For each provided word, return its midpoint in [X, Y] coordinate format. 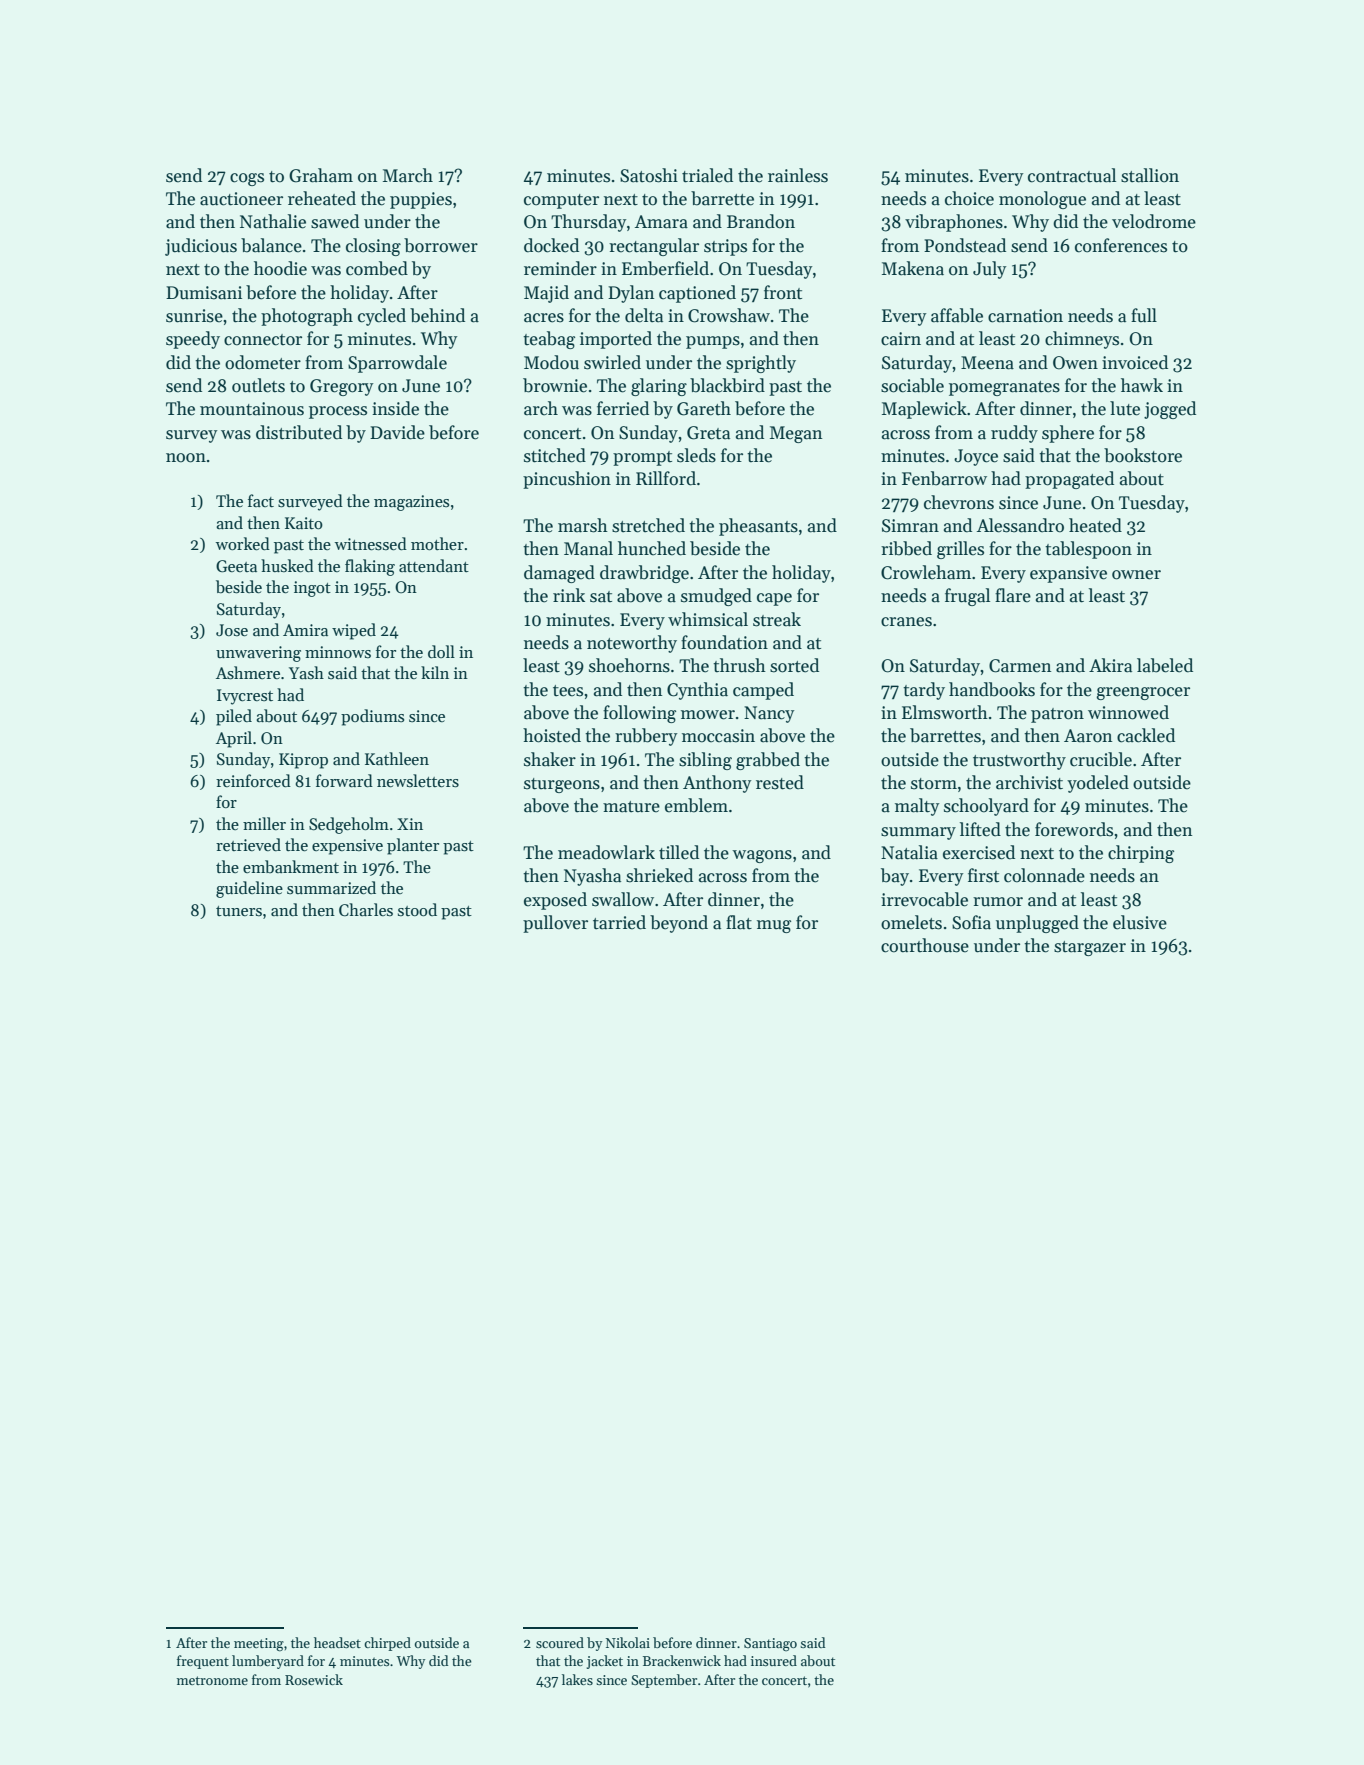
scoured [560, 1642]
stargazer [1090, 948]
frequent [203, 1662]
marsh [583, 525]
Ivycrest [245, 697]
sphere [1068, 434]
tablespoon [1088, 550]
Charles [366, 909]
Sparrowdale [397, 364]
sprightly [761, 364]
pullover [555, 924]
